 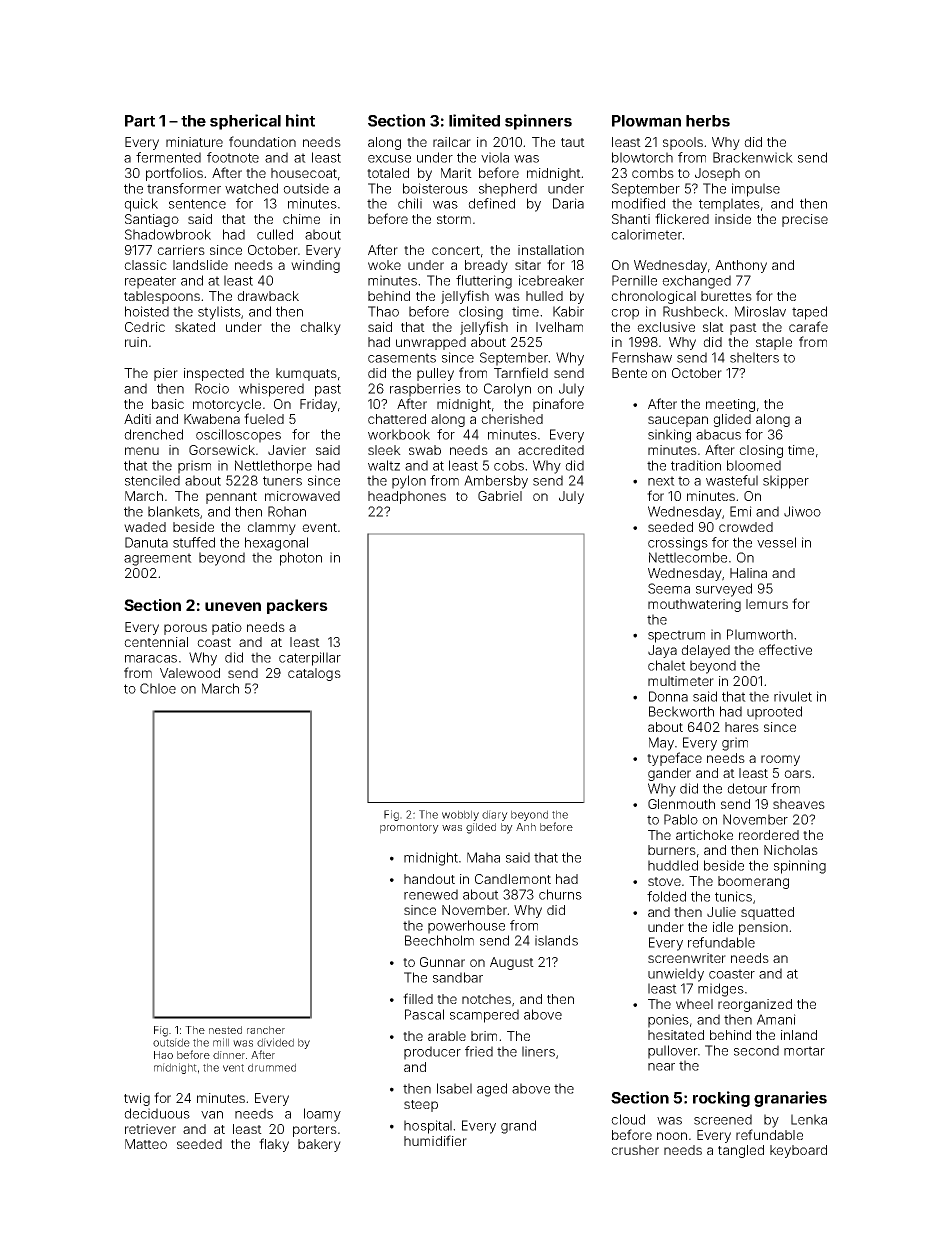 I want to click on prism, so click(x=194, y=467).
